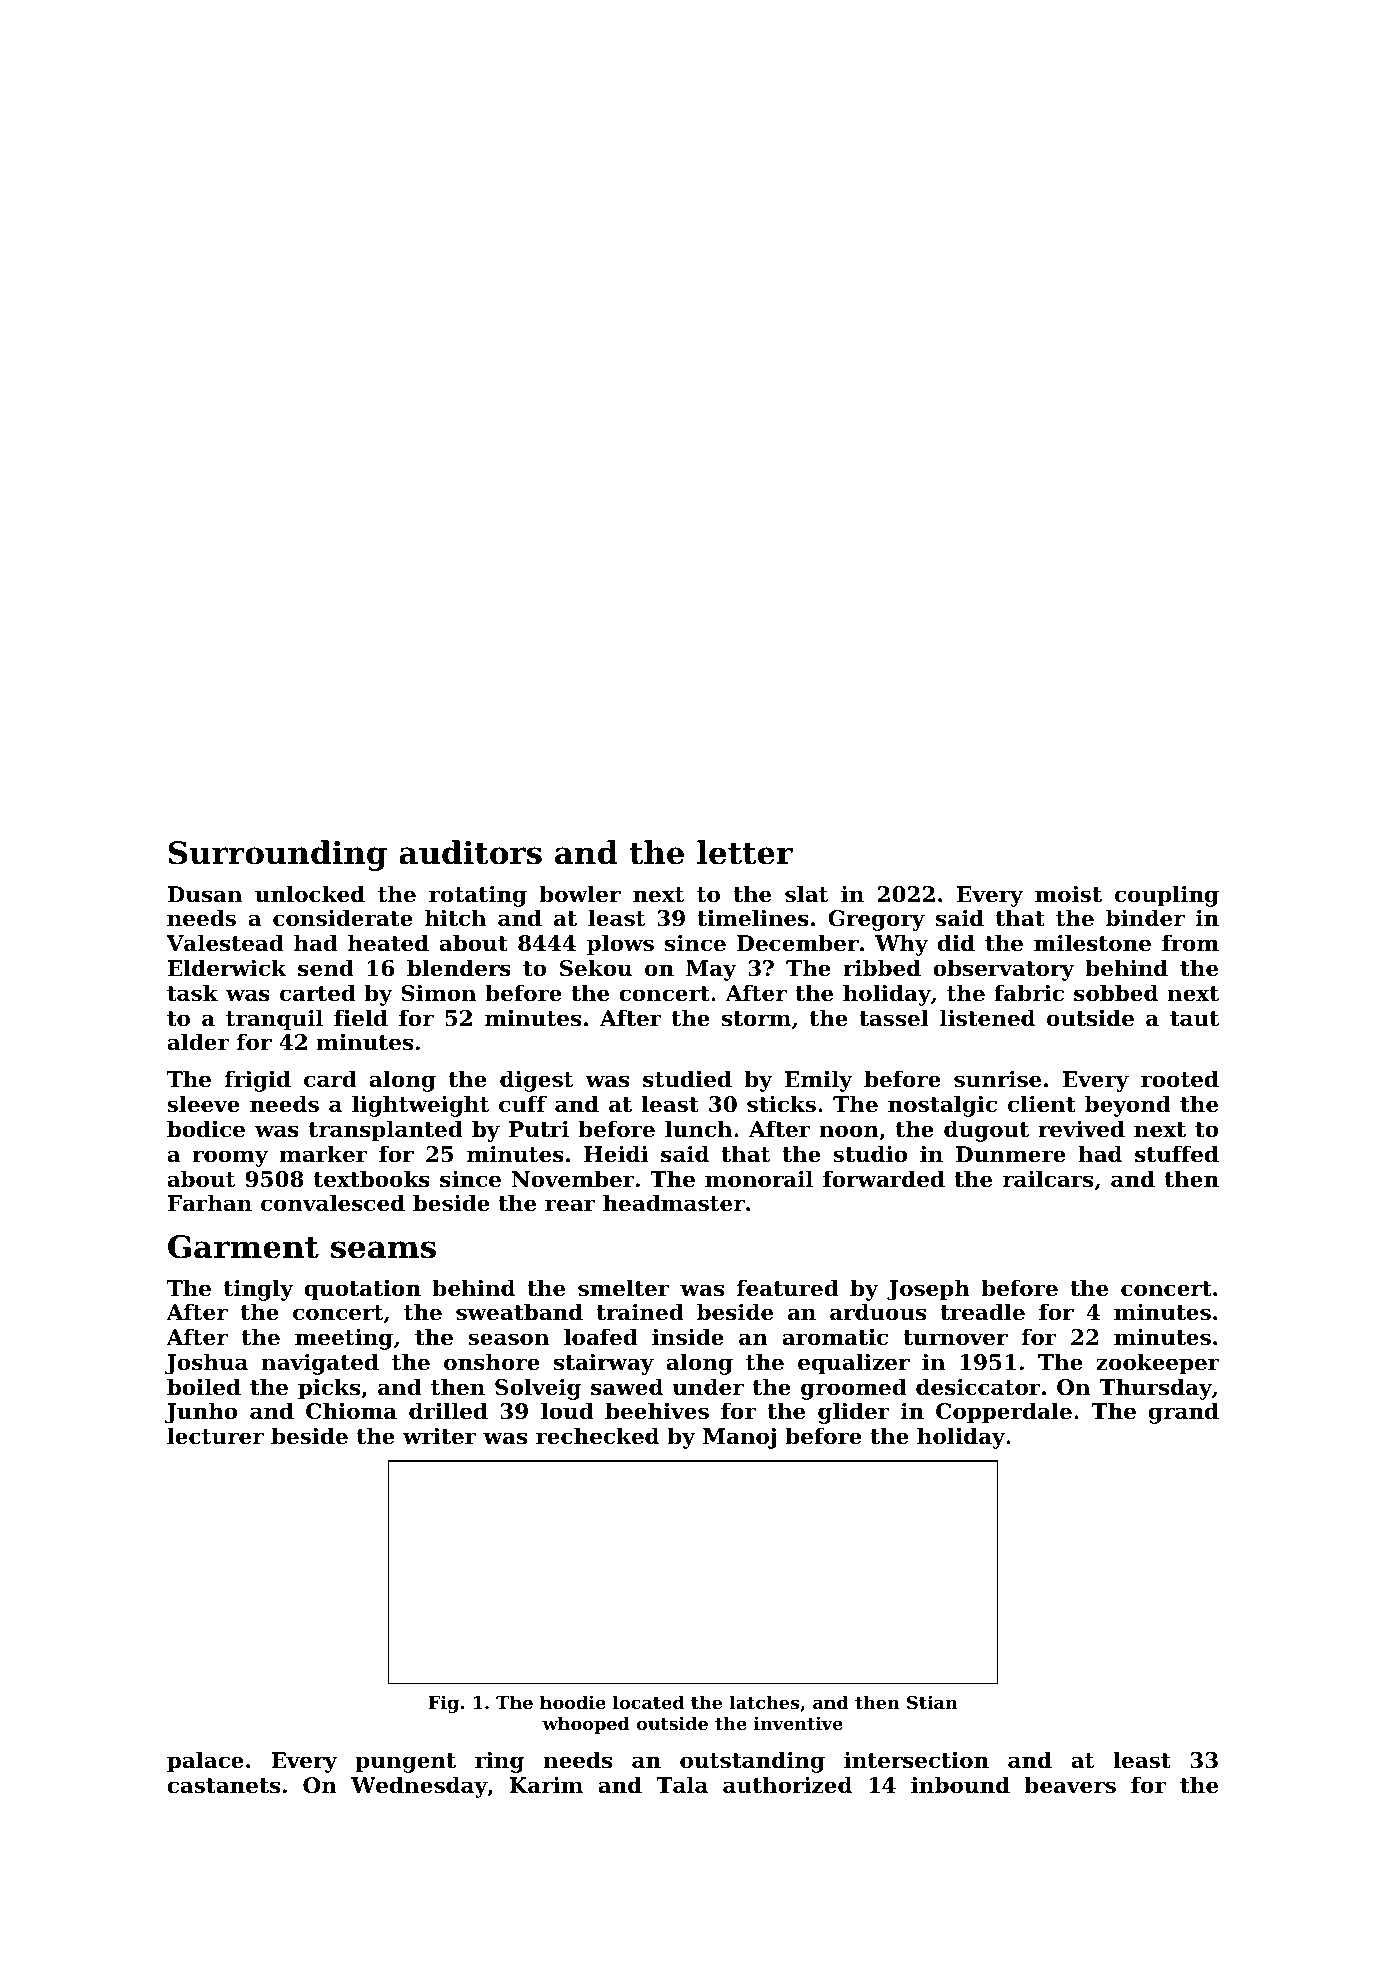 This screenshot has height=1969, width=1386. What do you see at coordinates (1167, 896) in the screenshot?
I see `coupling` at bounding box center [1167, 896].
